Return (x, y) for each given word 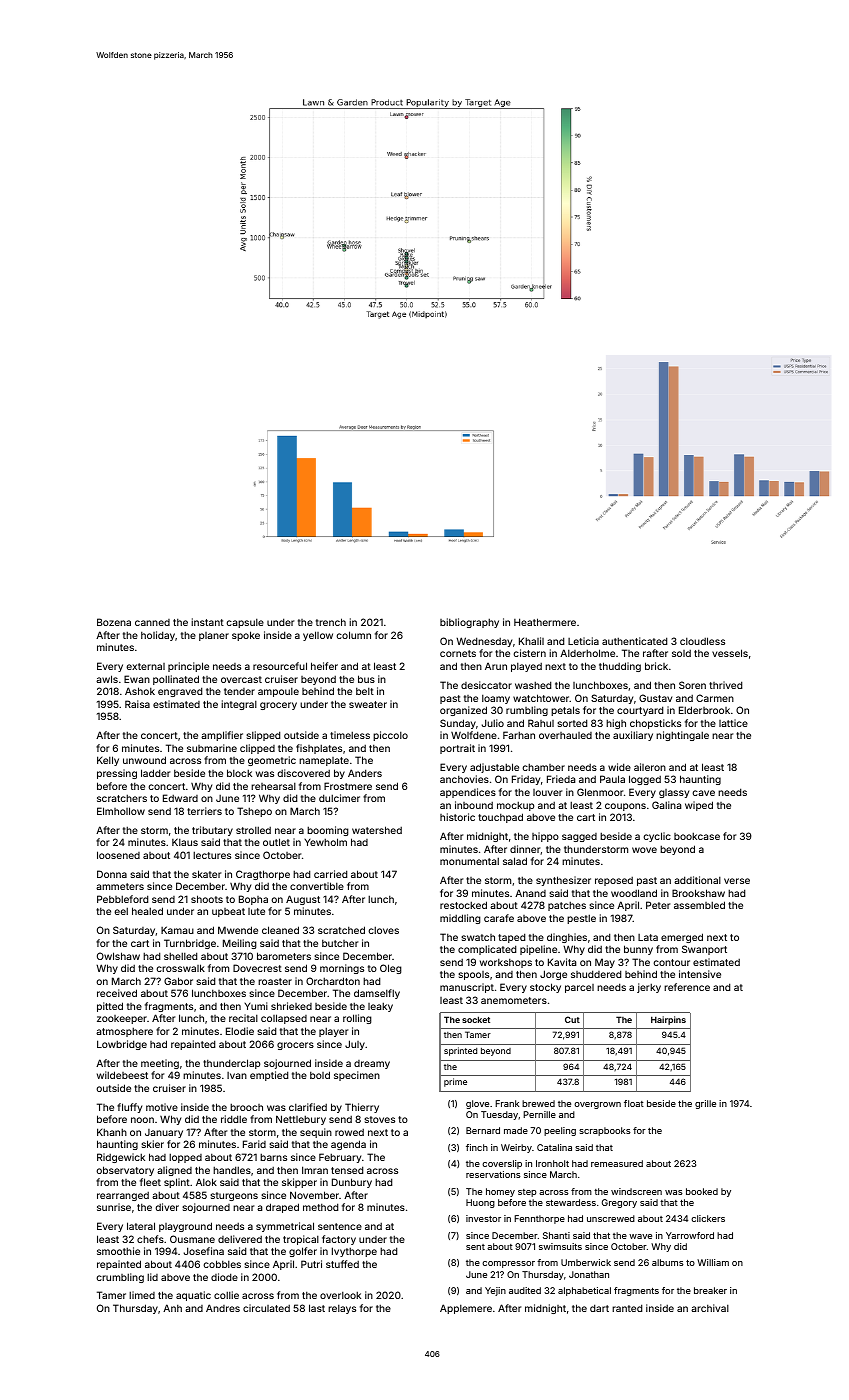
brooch (246, 1107)
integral (239, 705)
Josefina (204, 1251)
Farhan (519, 735)
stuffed (342, 1264)
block (239, 773)
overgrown (597, 1105)
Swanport (704, 950)
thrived (725, 685)
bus (366, 679)
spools (473, 975)
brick (656, 666)
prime (455, 1082)
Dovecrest (257, 968)
